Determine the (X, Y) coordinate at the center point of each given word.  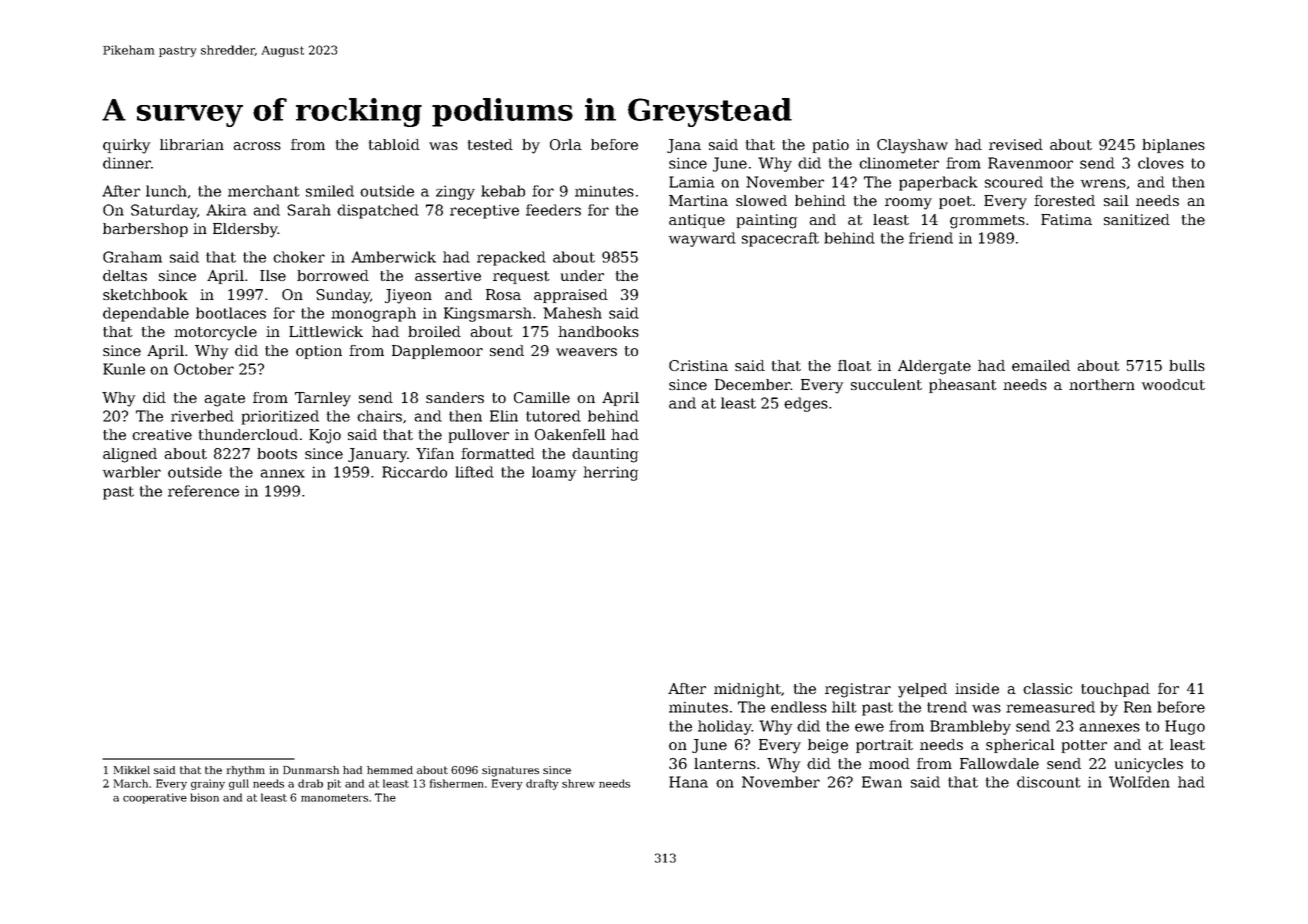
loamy (554, 473)
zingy (455, 192)
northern (1102, 384)
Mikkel (132, 770)
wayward (702, 239)
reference (203, 491)
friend (931, 238)
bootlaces (231, 313)
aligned (130, 455)
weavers (586, 352)
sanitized (1137, 219)
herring (610, 473)
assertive (448, 275)
